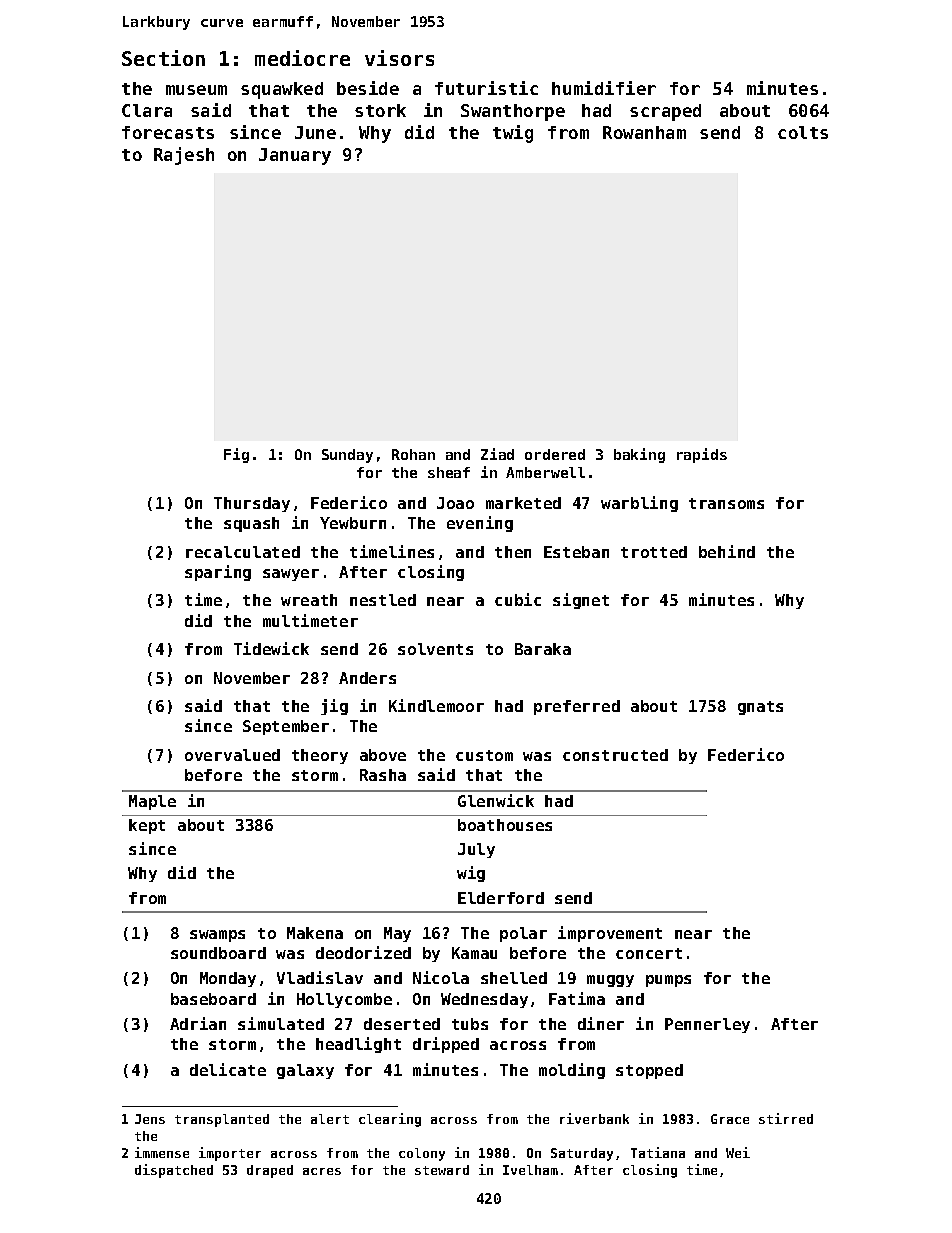  What do you see at coordinates (738, 1152) in the page?
I see `Wei` at bounding box center [738, 1152].
